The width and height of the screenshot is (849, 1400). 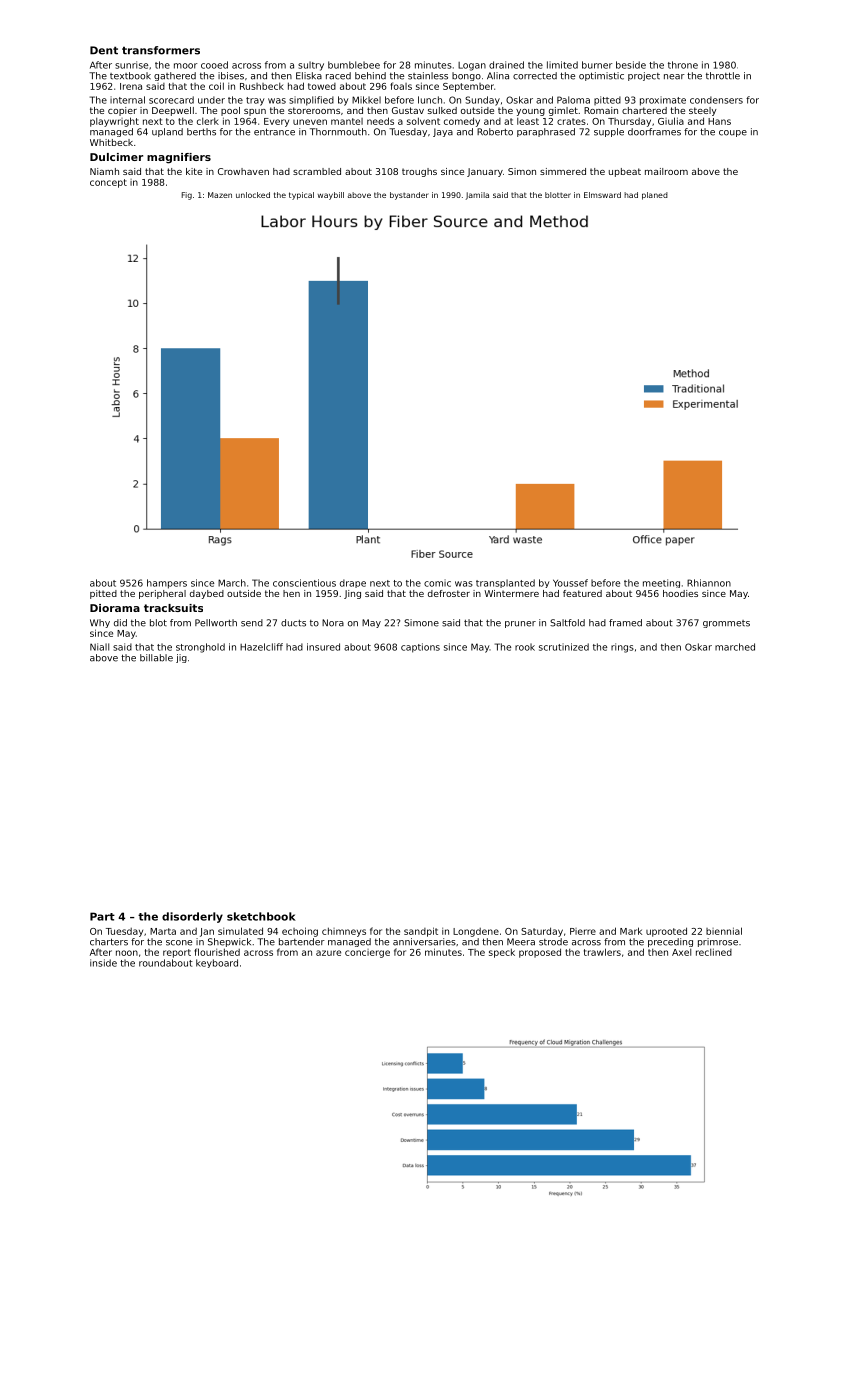 What do you see at coordinates (709, 583) in the screenshot?
I see `Rhiannon` at bounding box center [709, 583].
